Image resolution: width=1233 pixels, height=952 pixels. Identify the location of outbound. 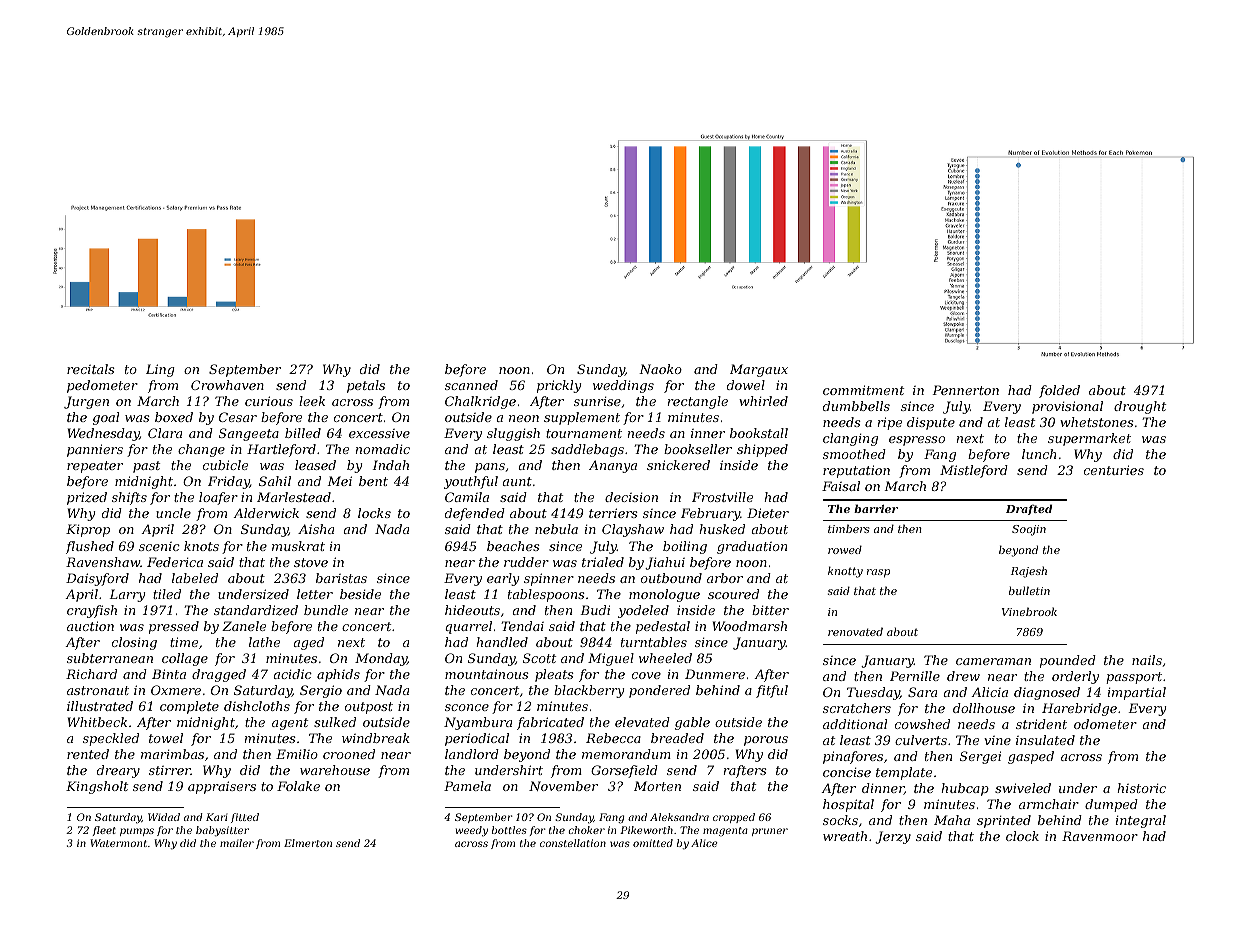
(671, 578).
